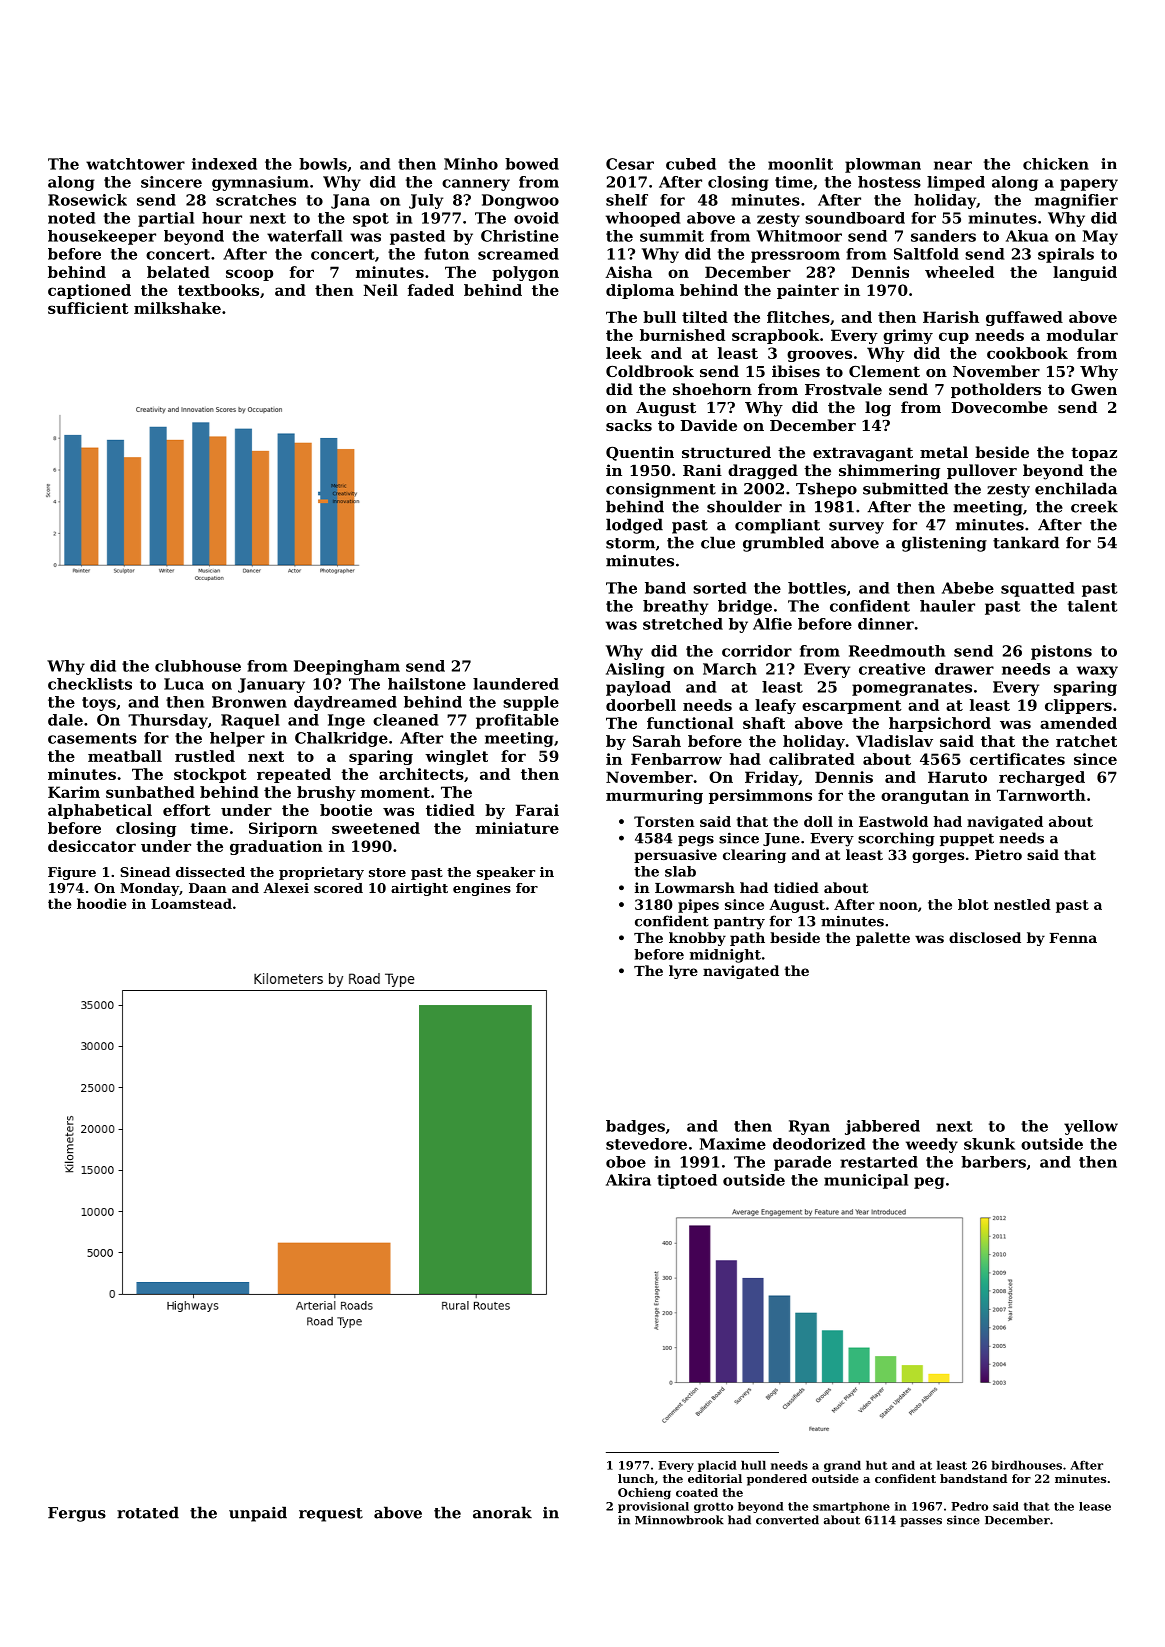  I want to click on Minho, so click(471, 164).
